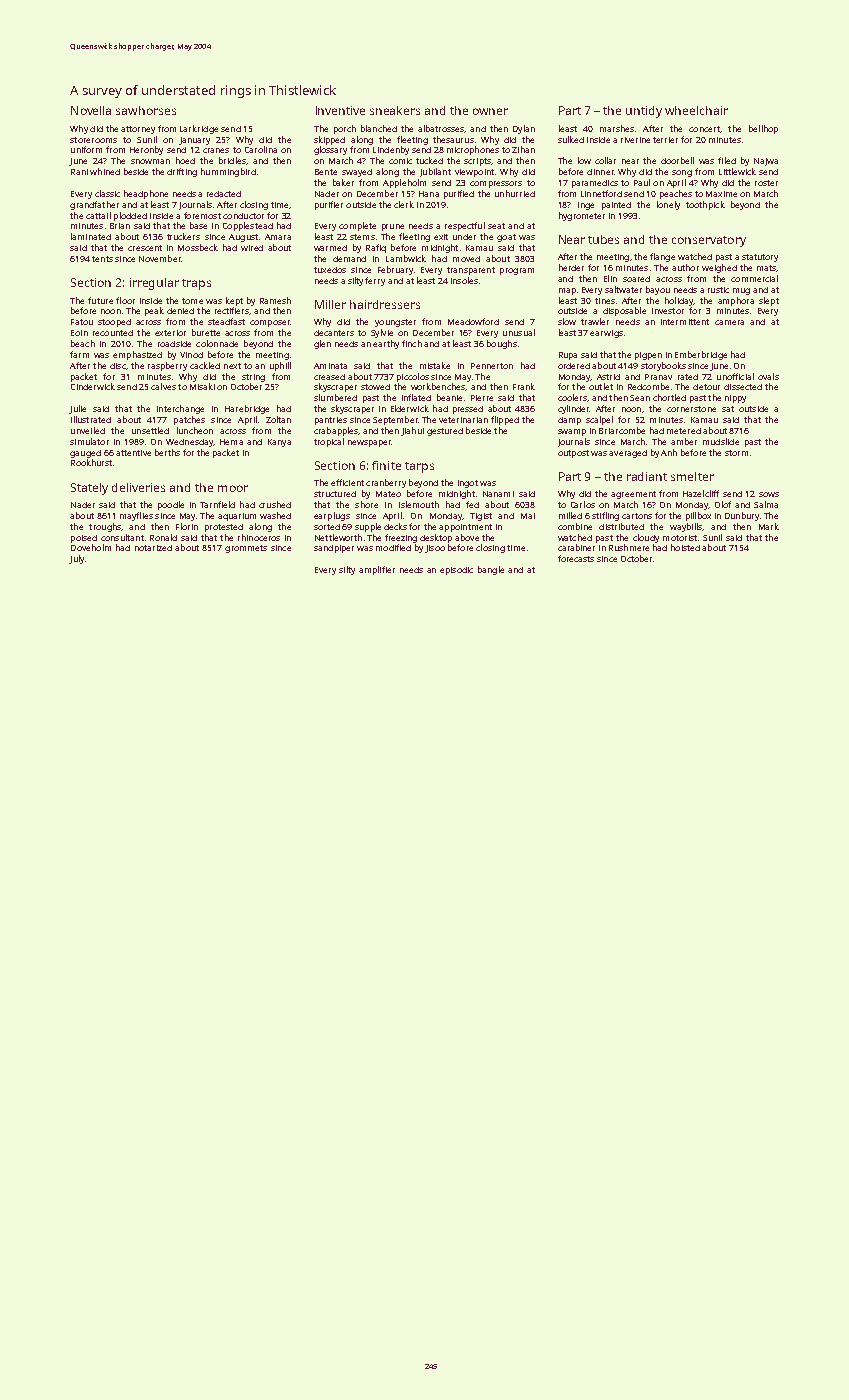 The image size is (849, 1400). What do you see at coordinates (89, 489) in the document?
I see `Stately` at bounding box center [89, 489].
